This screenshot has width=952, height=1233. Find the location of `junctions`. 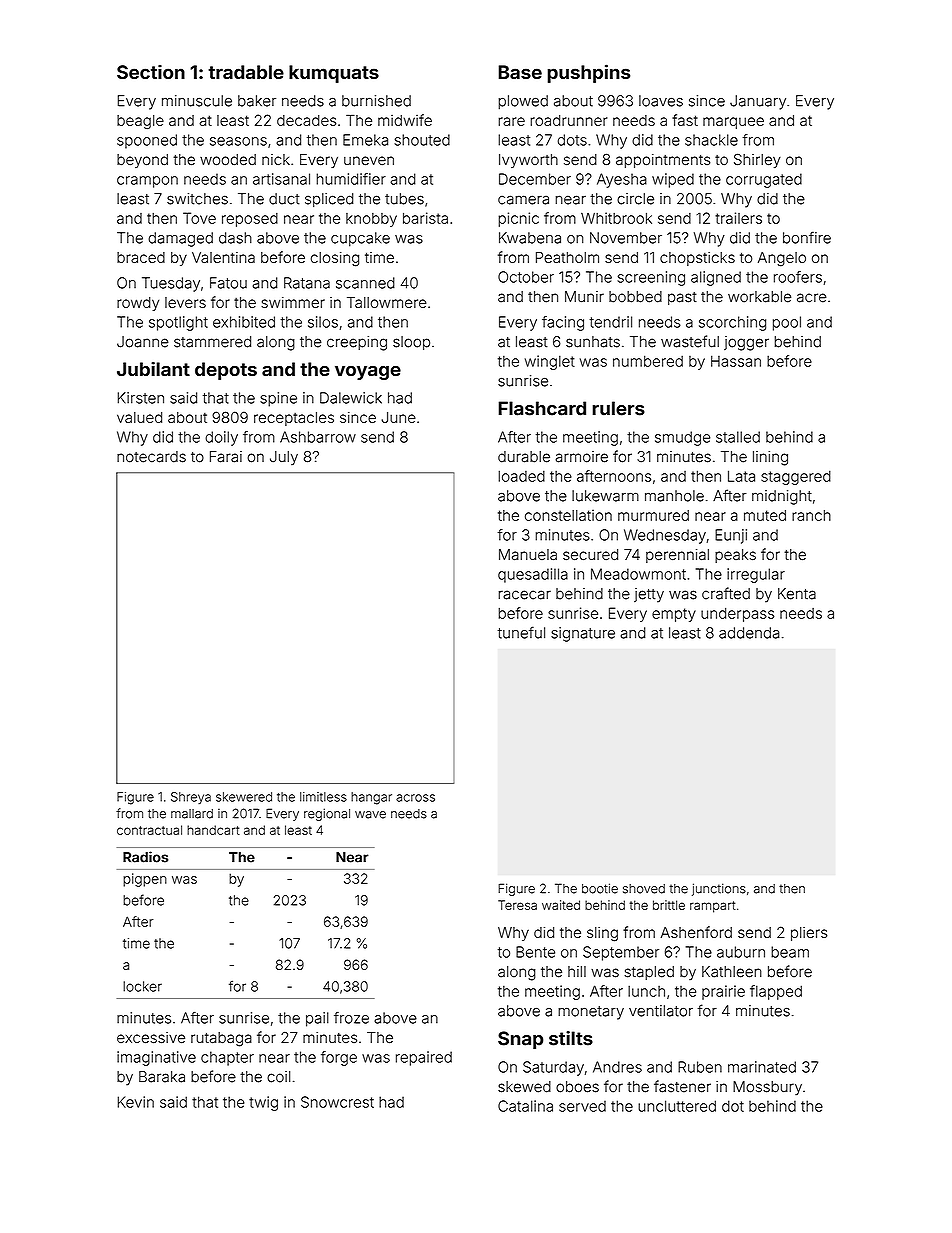

junctions is located at coordinates (719, 889).
